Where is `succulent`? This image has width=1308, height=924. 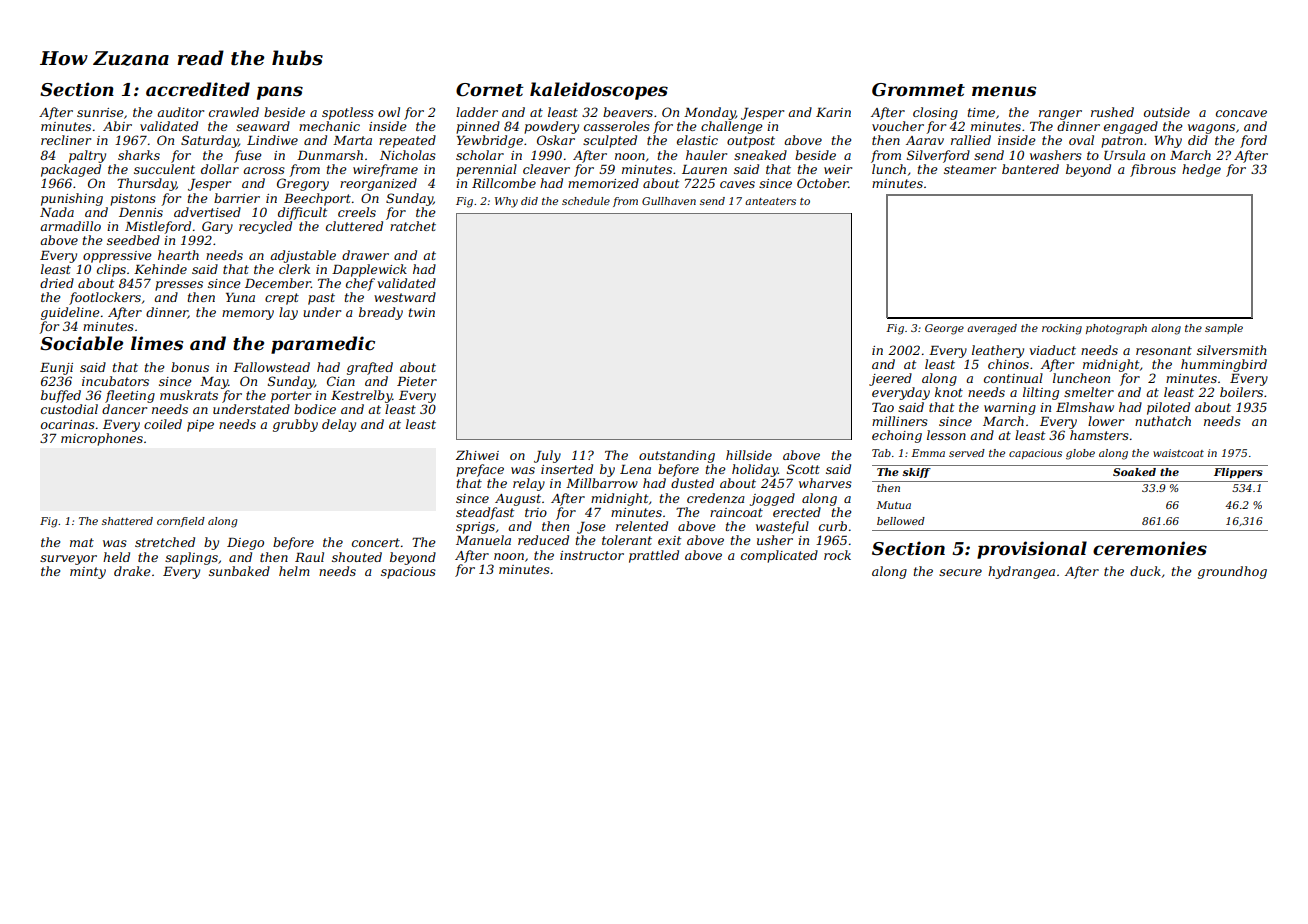
succulent is located at coordinates (164, 169).
